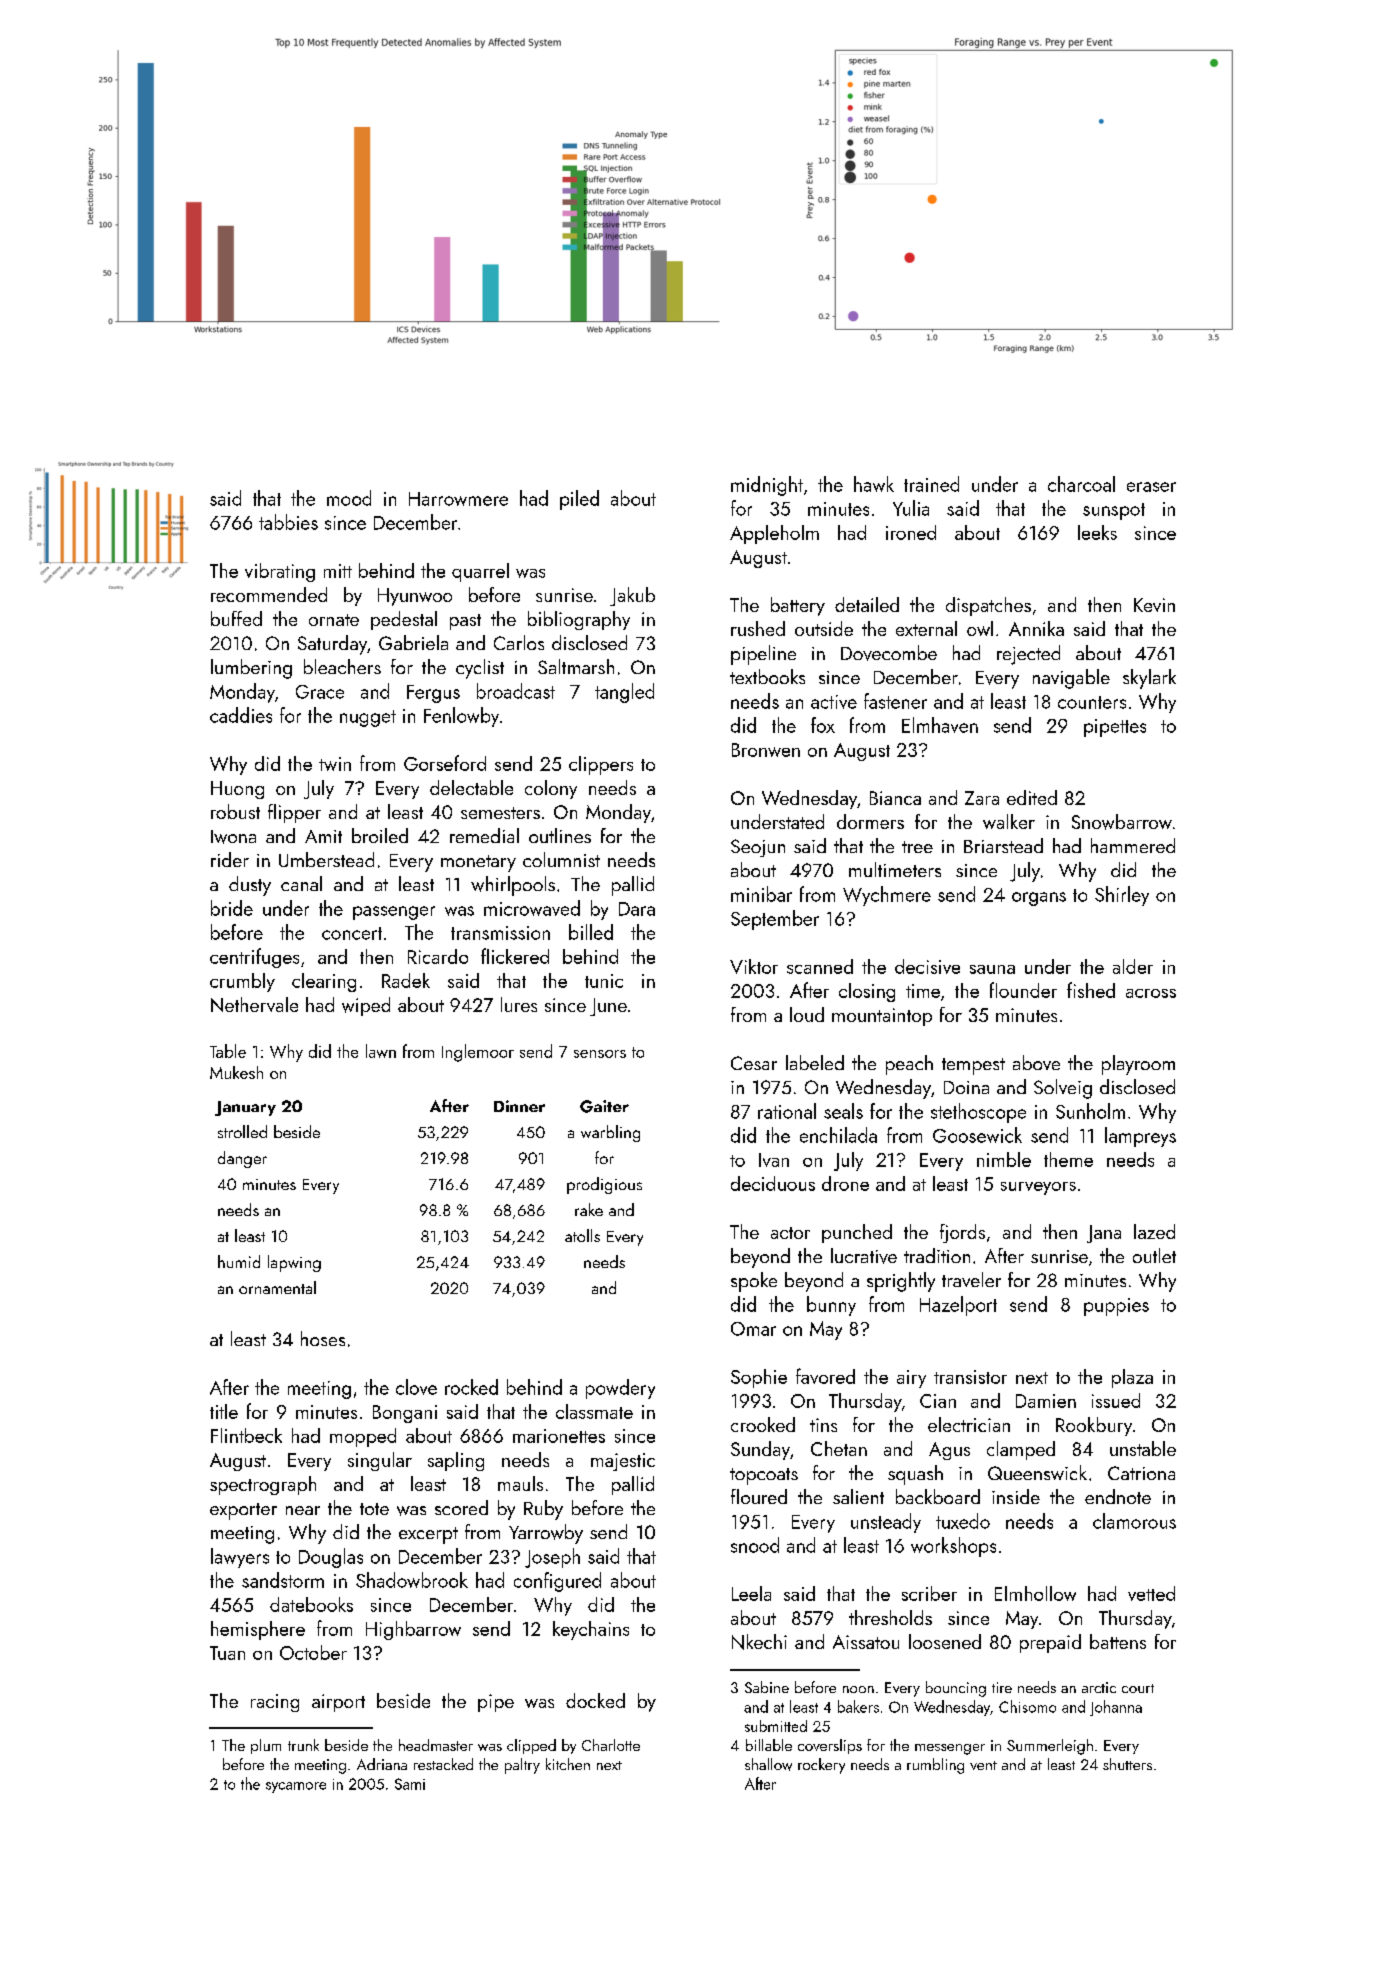 The image size is (1386, 1969). I want to click on Kevin, so click(1154, 605).
